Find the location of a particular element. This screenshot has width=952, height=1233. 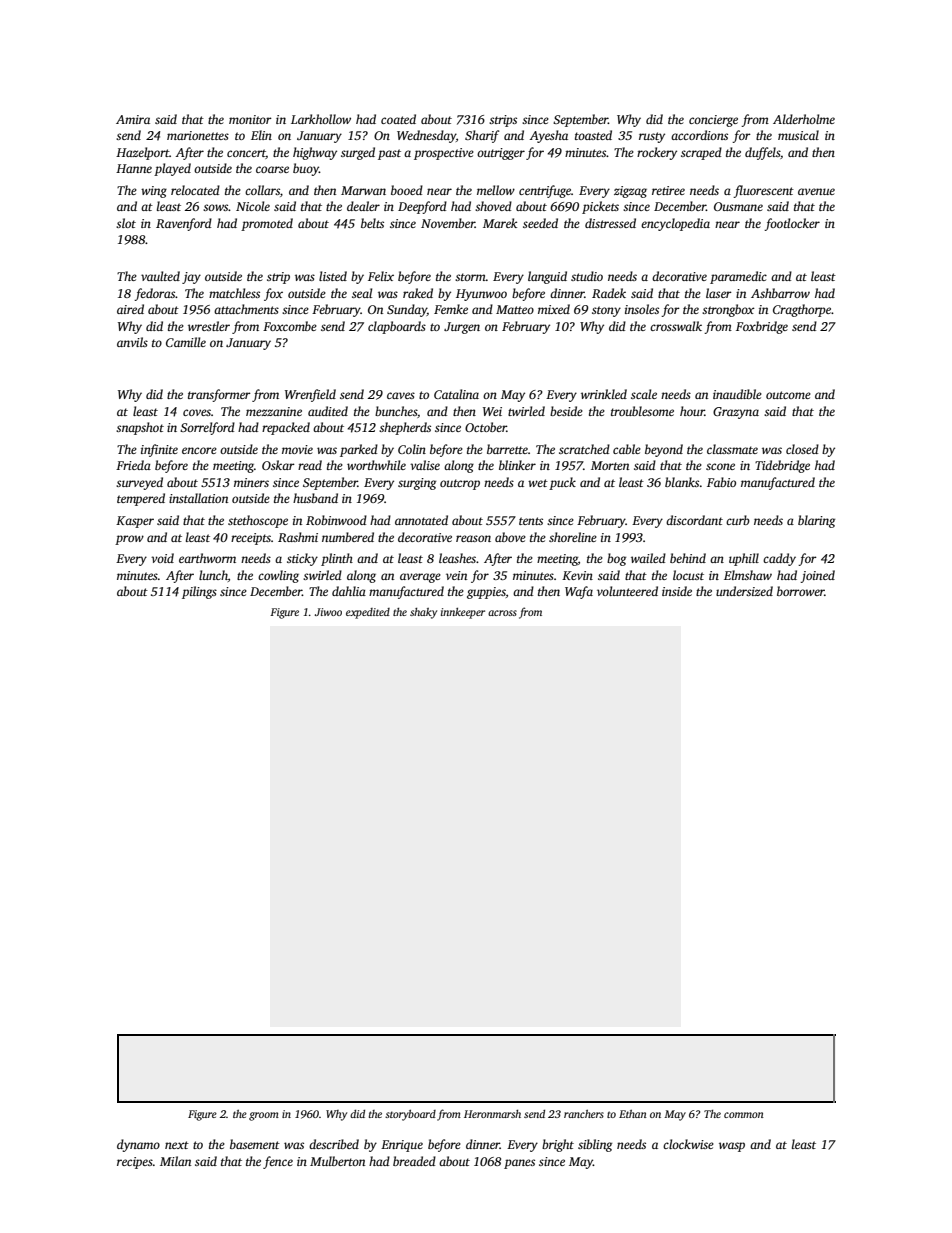

coated is located at coordinates (398, 119).
